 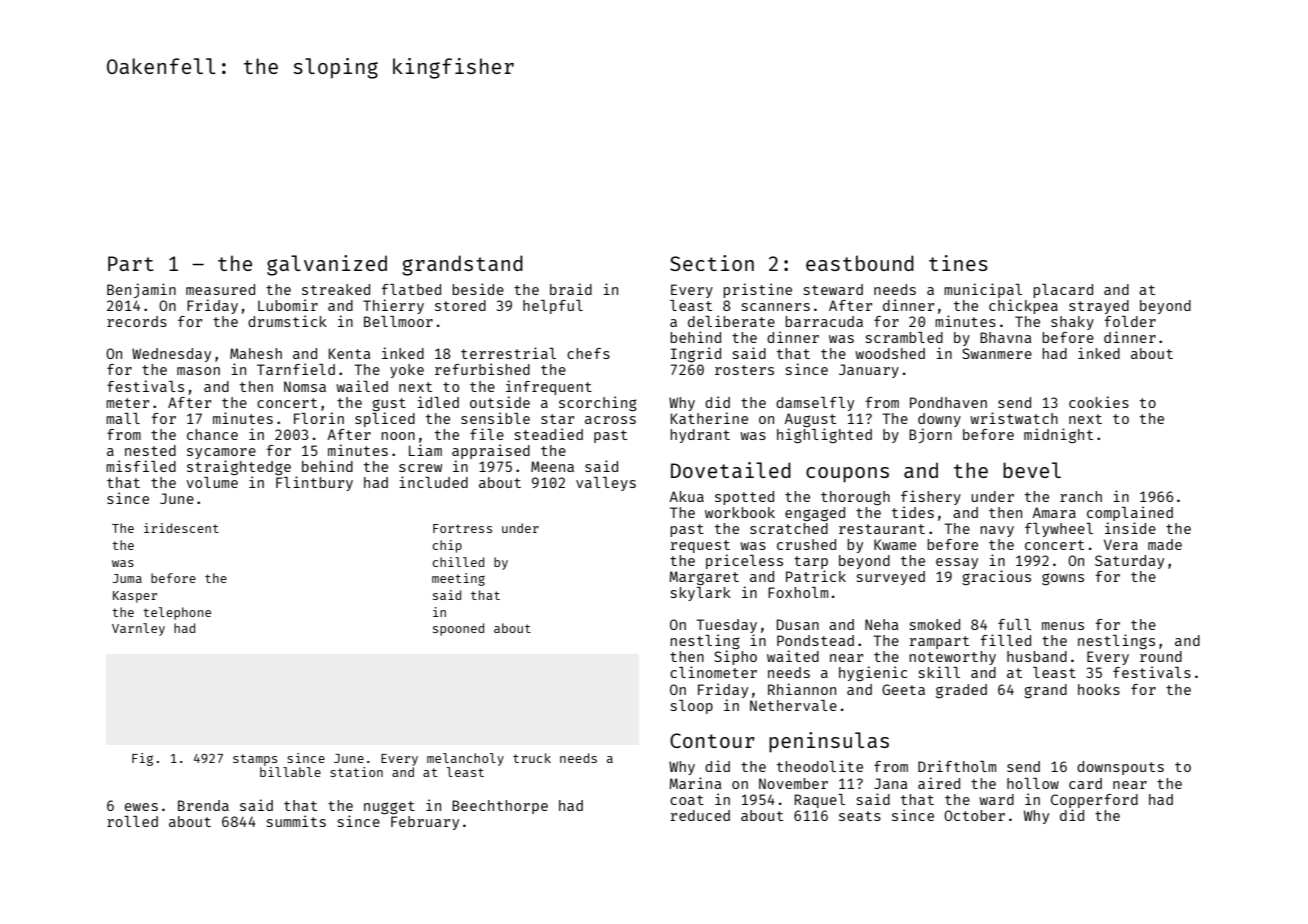 I want to click on refurbished, so click(x=482, y=369).
